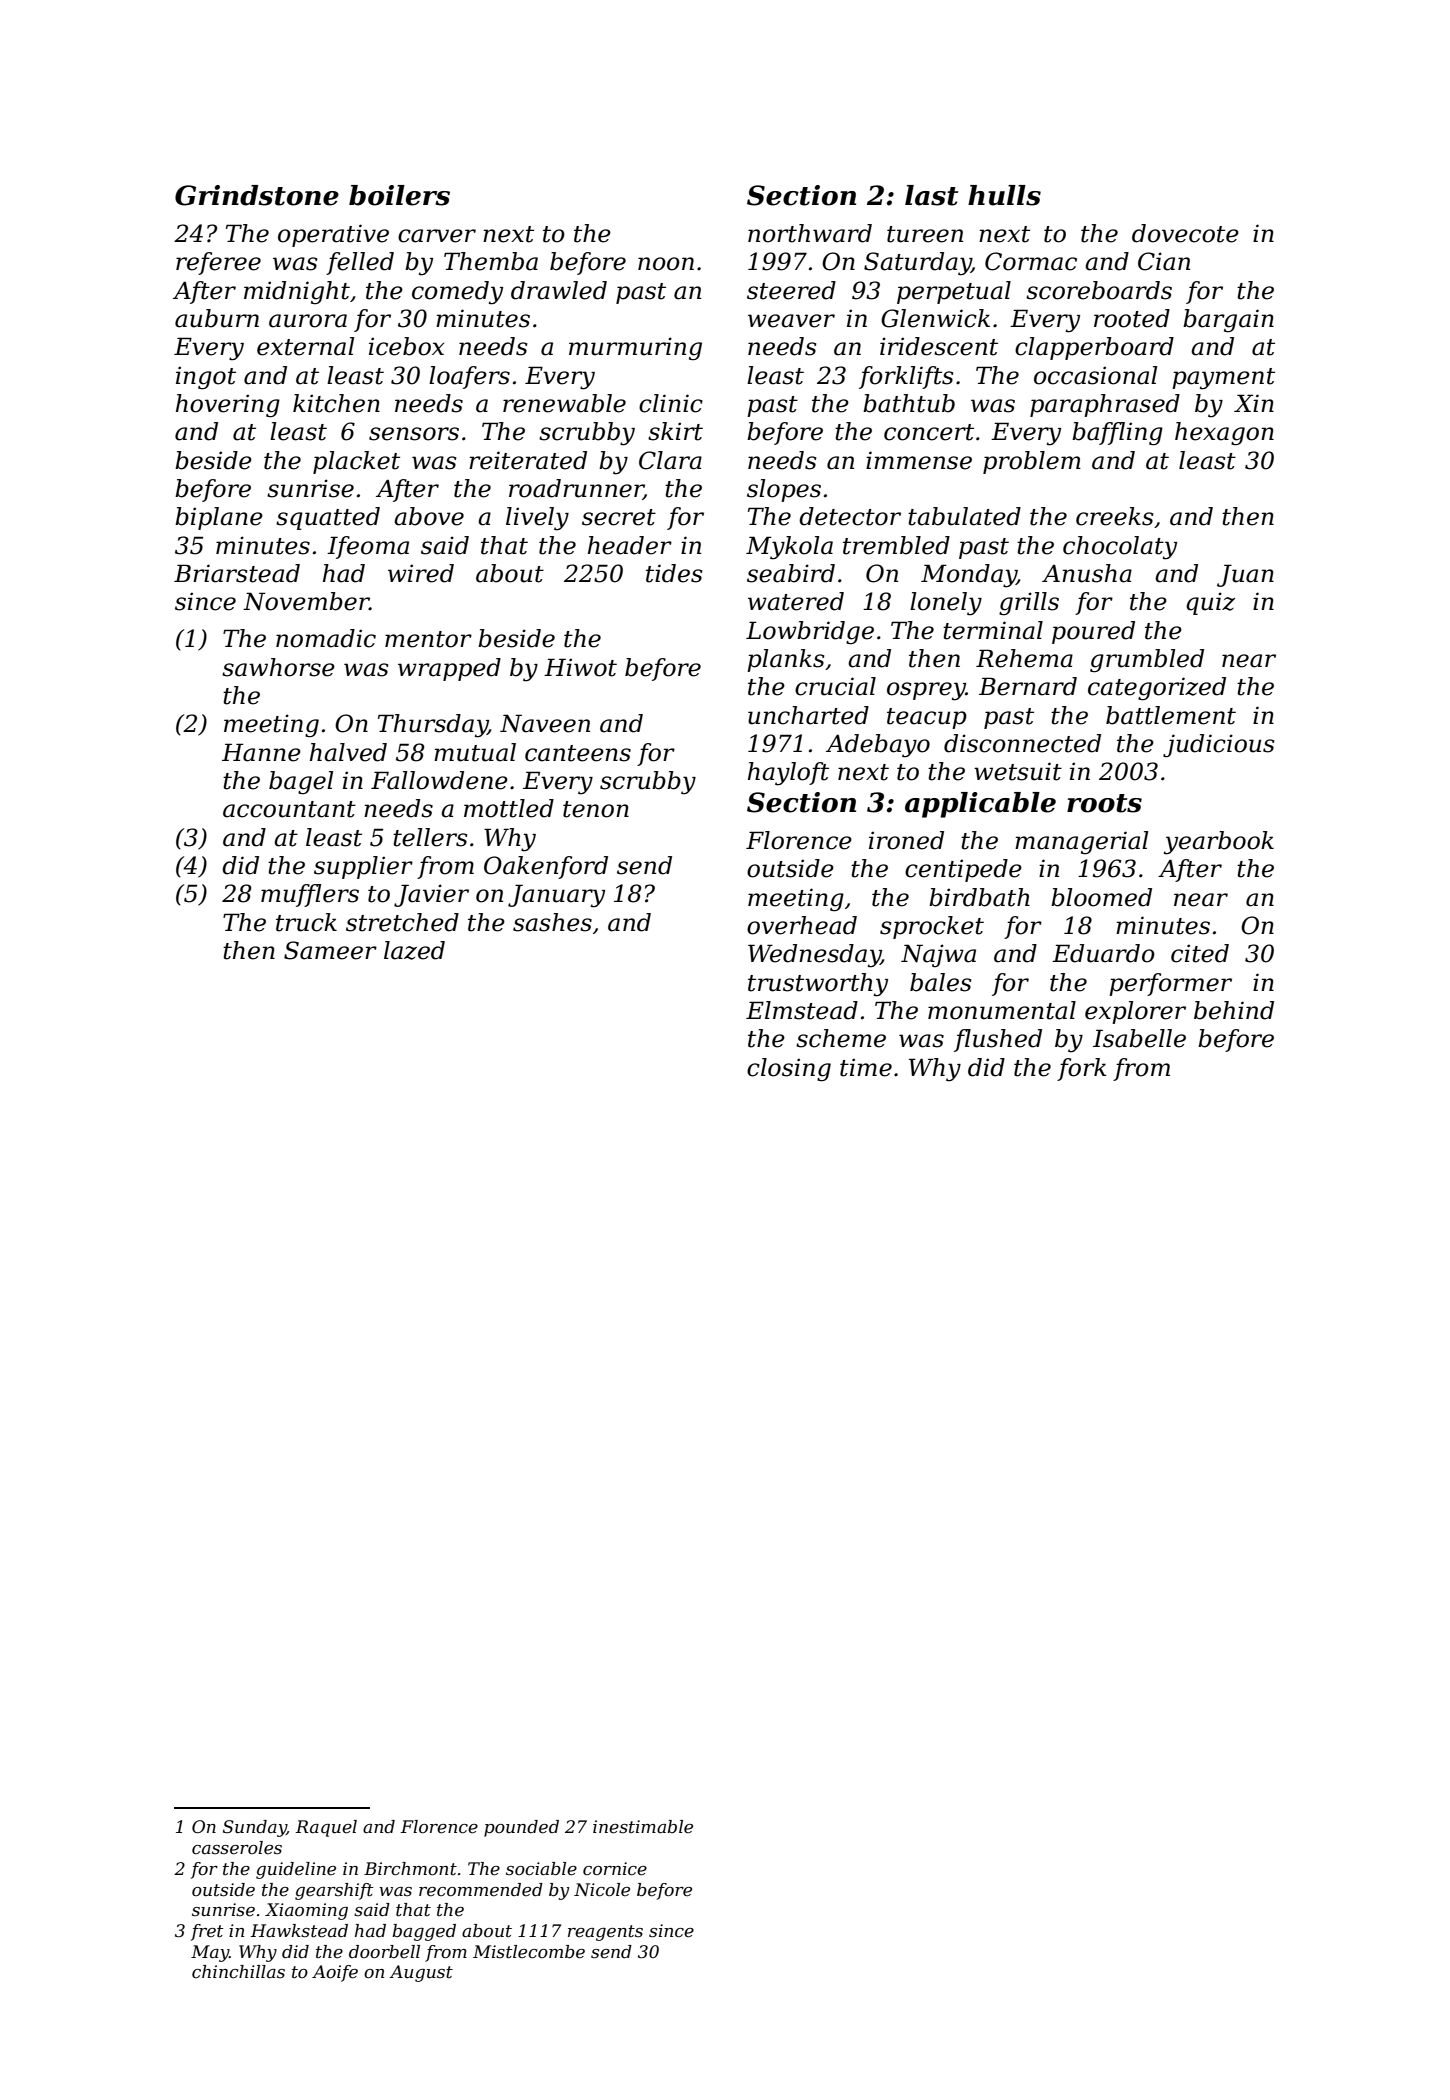  What do you see at coordinates (1032, 462) in the screenshot?
I see `problem` at bounding box center [1032, 462].
